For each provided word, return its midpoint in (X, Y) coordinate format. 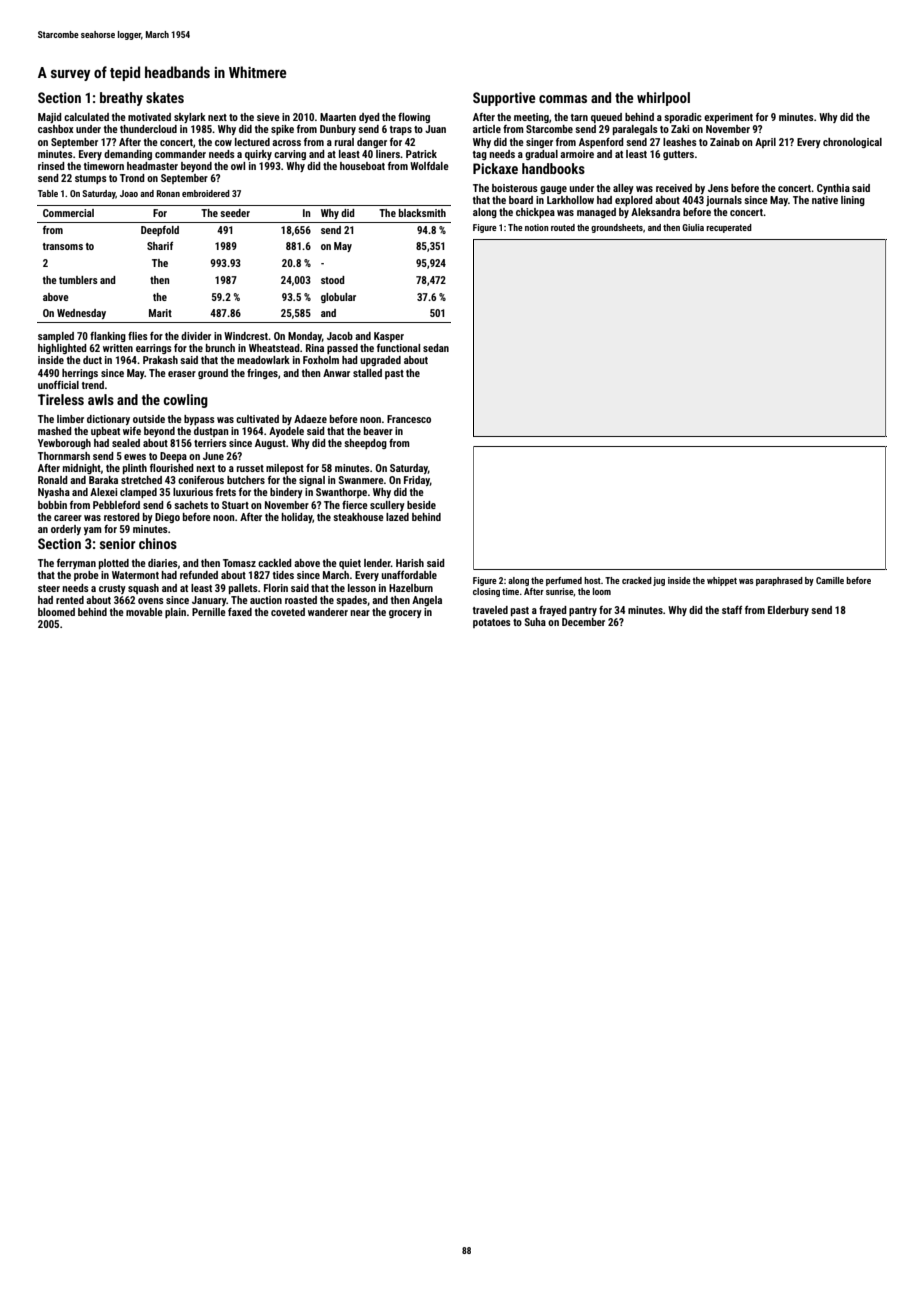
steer (49, 588)
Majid (50, 118)
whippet (722, 581)
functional (398, 348)
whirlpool (663, 99)
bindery (286, 493)
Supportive (504, 99)
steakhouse (358, 517)
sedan (436, 348)
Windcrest (246, 336)
